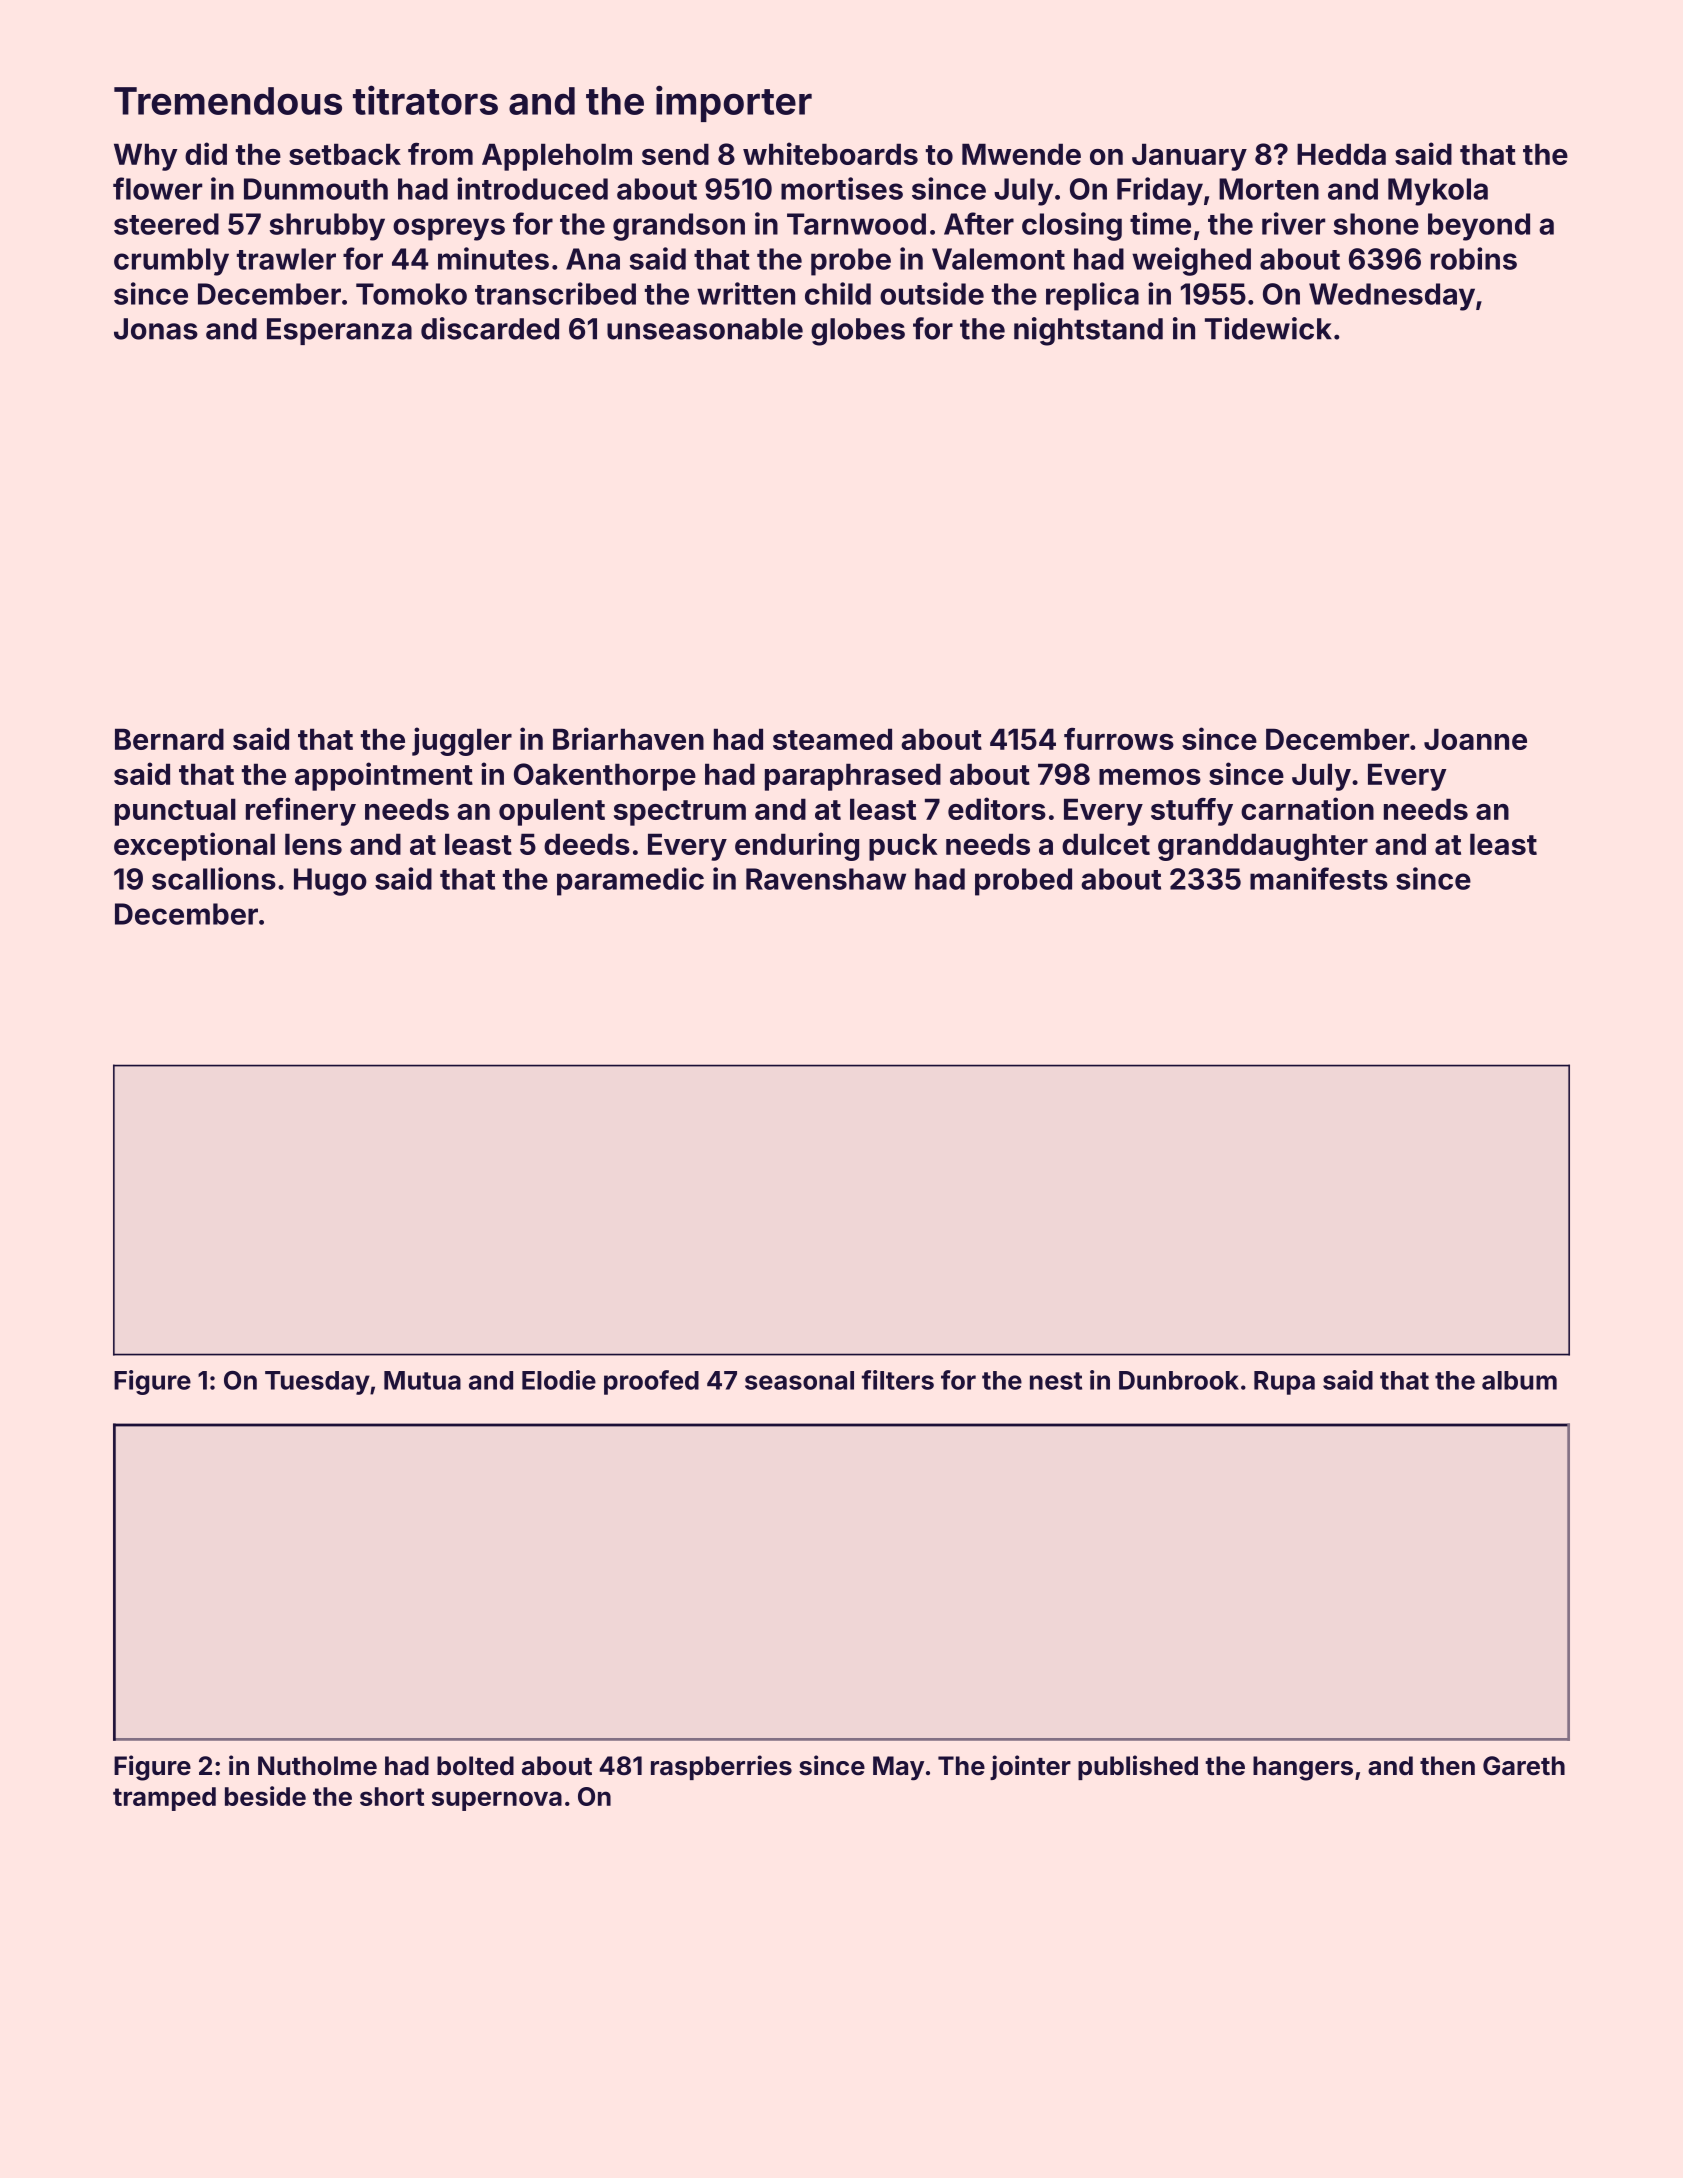  Describe the element at coordinates (898, 1768) in the document. I see `May` at that location.
